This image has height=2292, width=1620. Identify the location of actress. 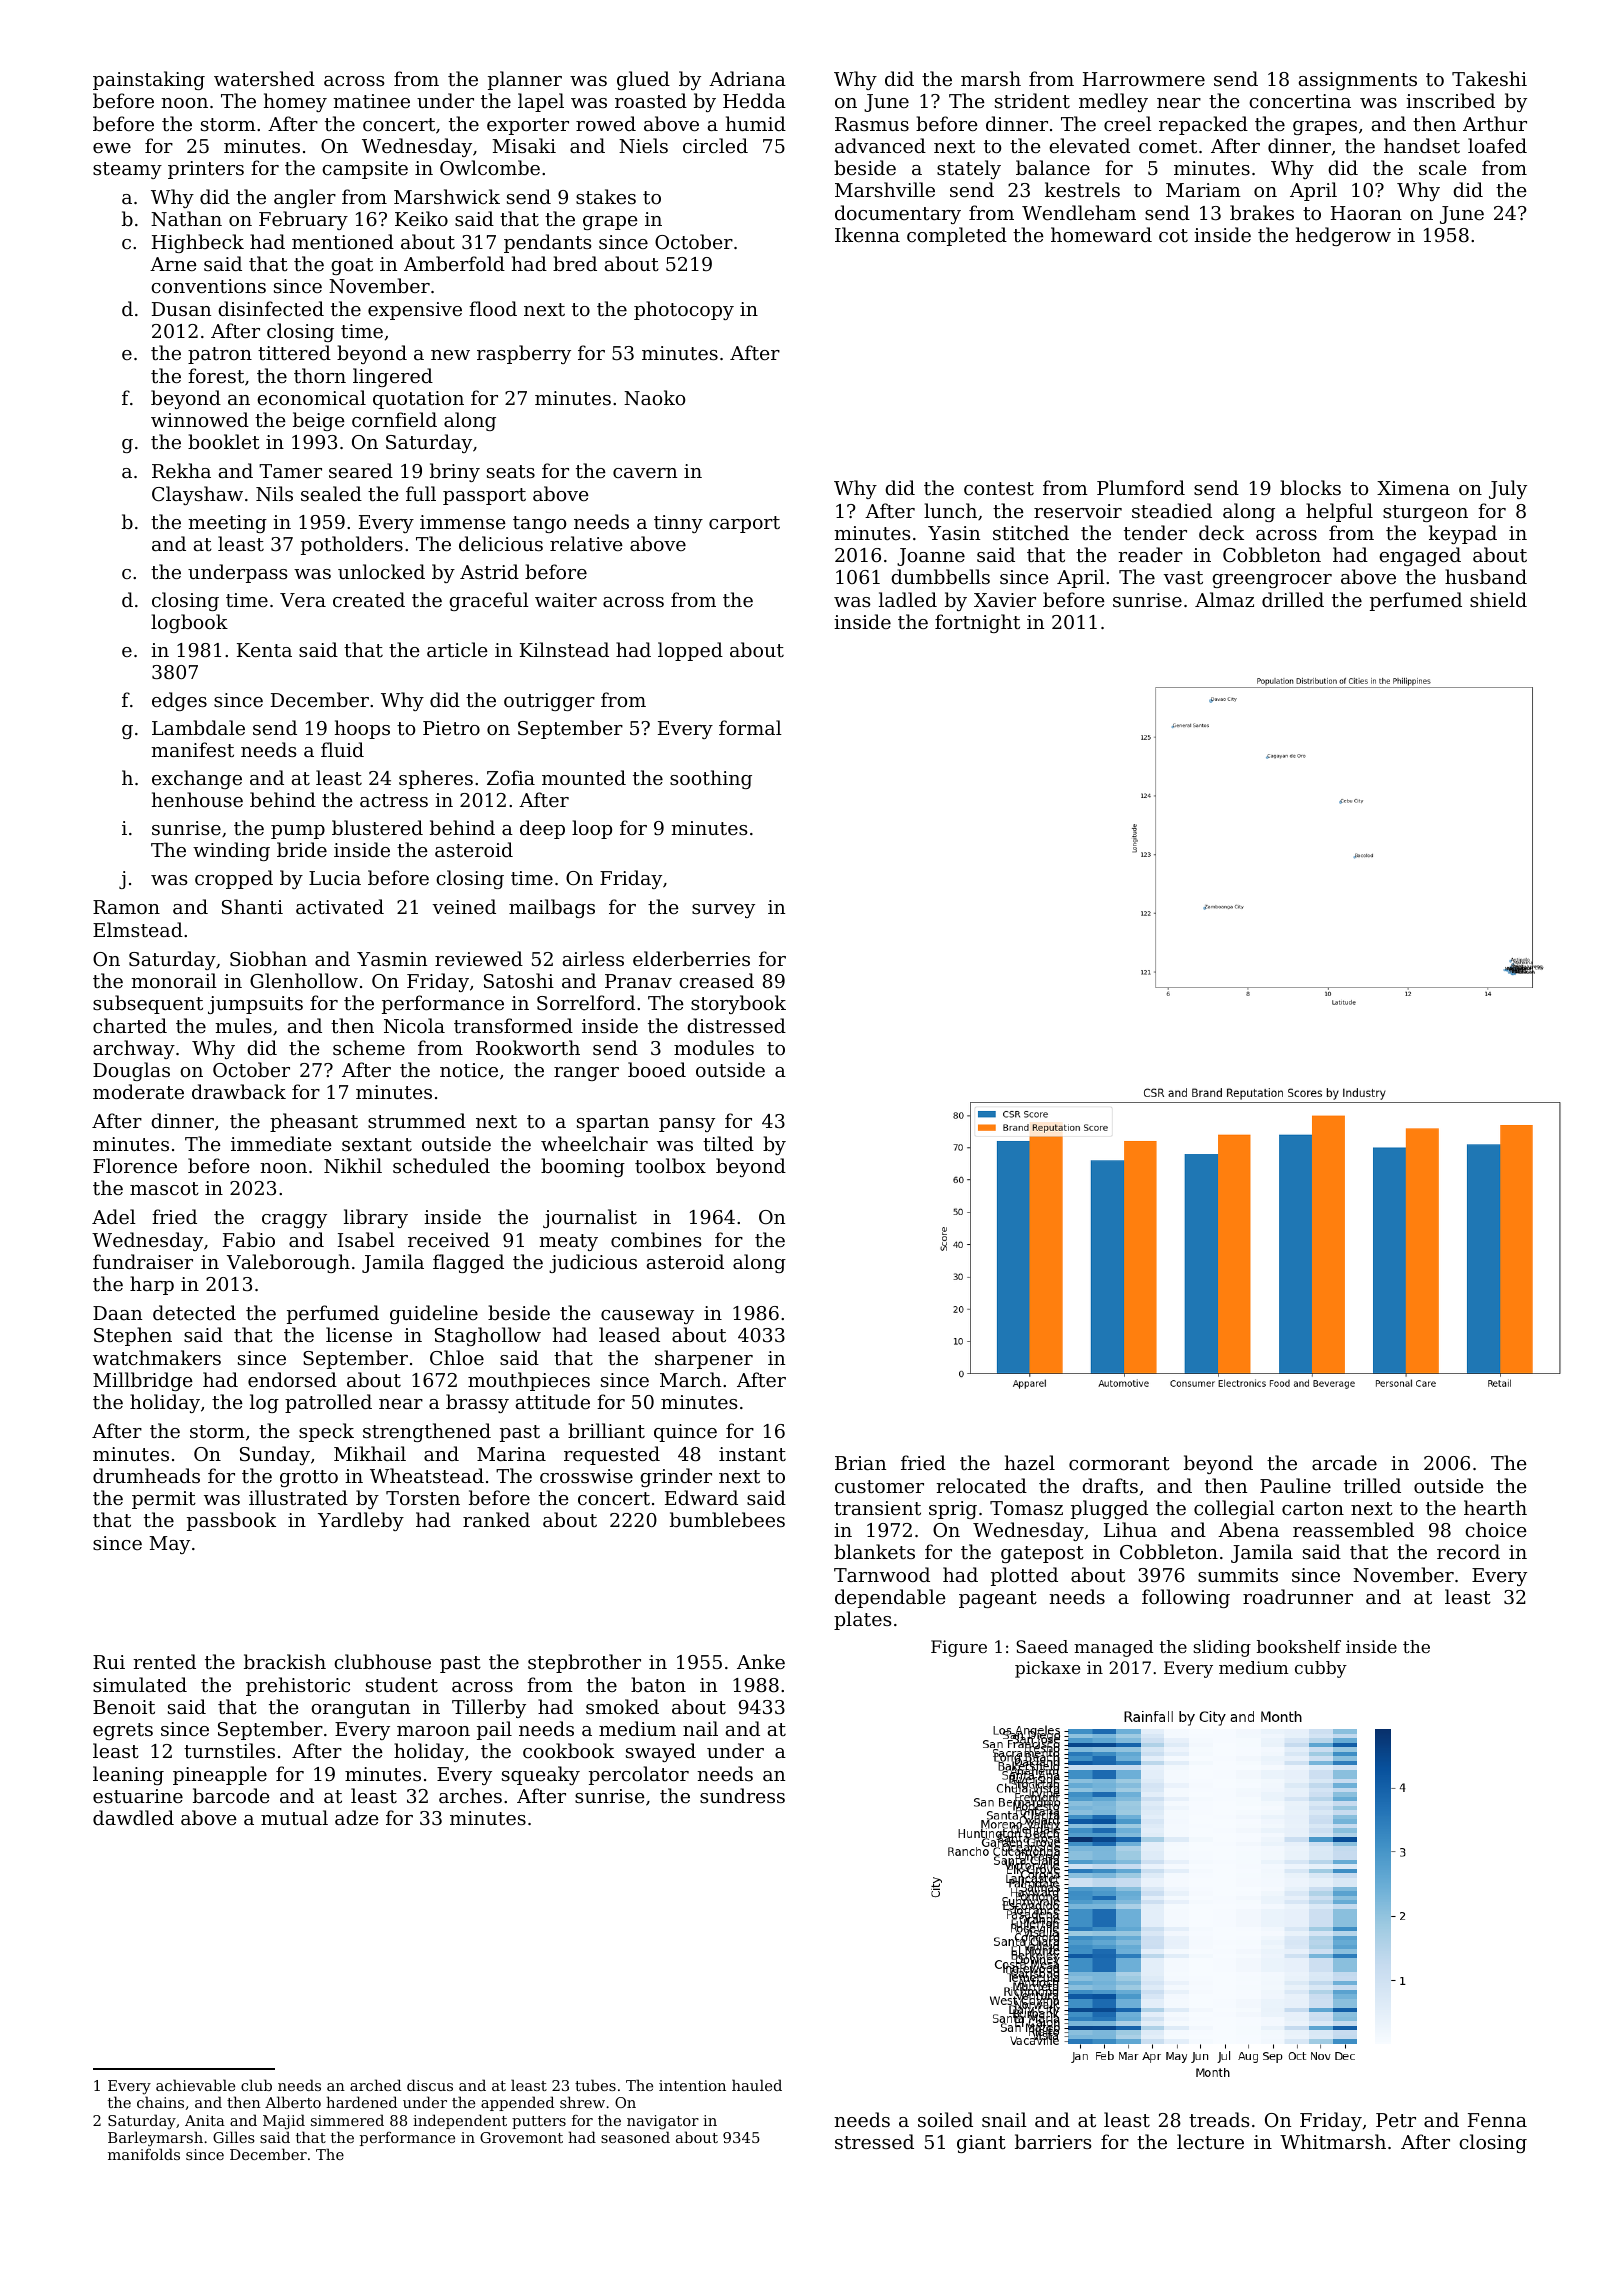
(394, 800).
